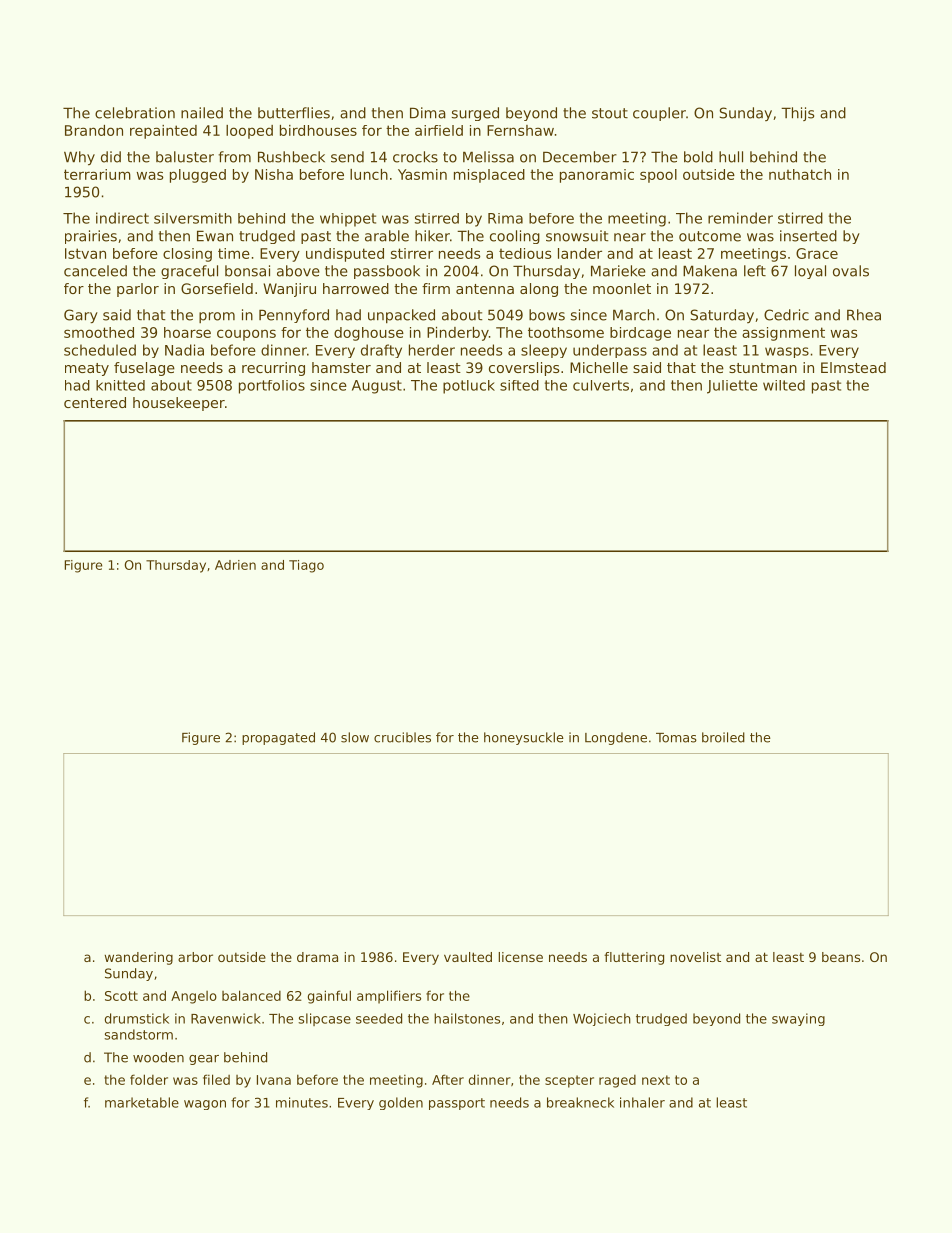  Describe the element at coordinates (235, 565) in the image. I see `Adrien` at that location.
